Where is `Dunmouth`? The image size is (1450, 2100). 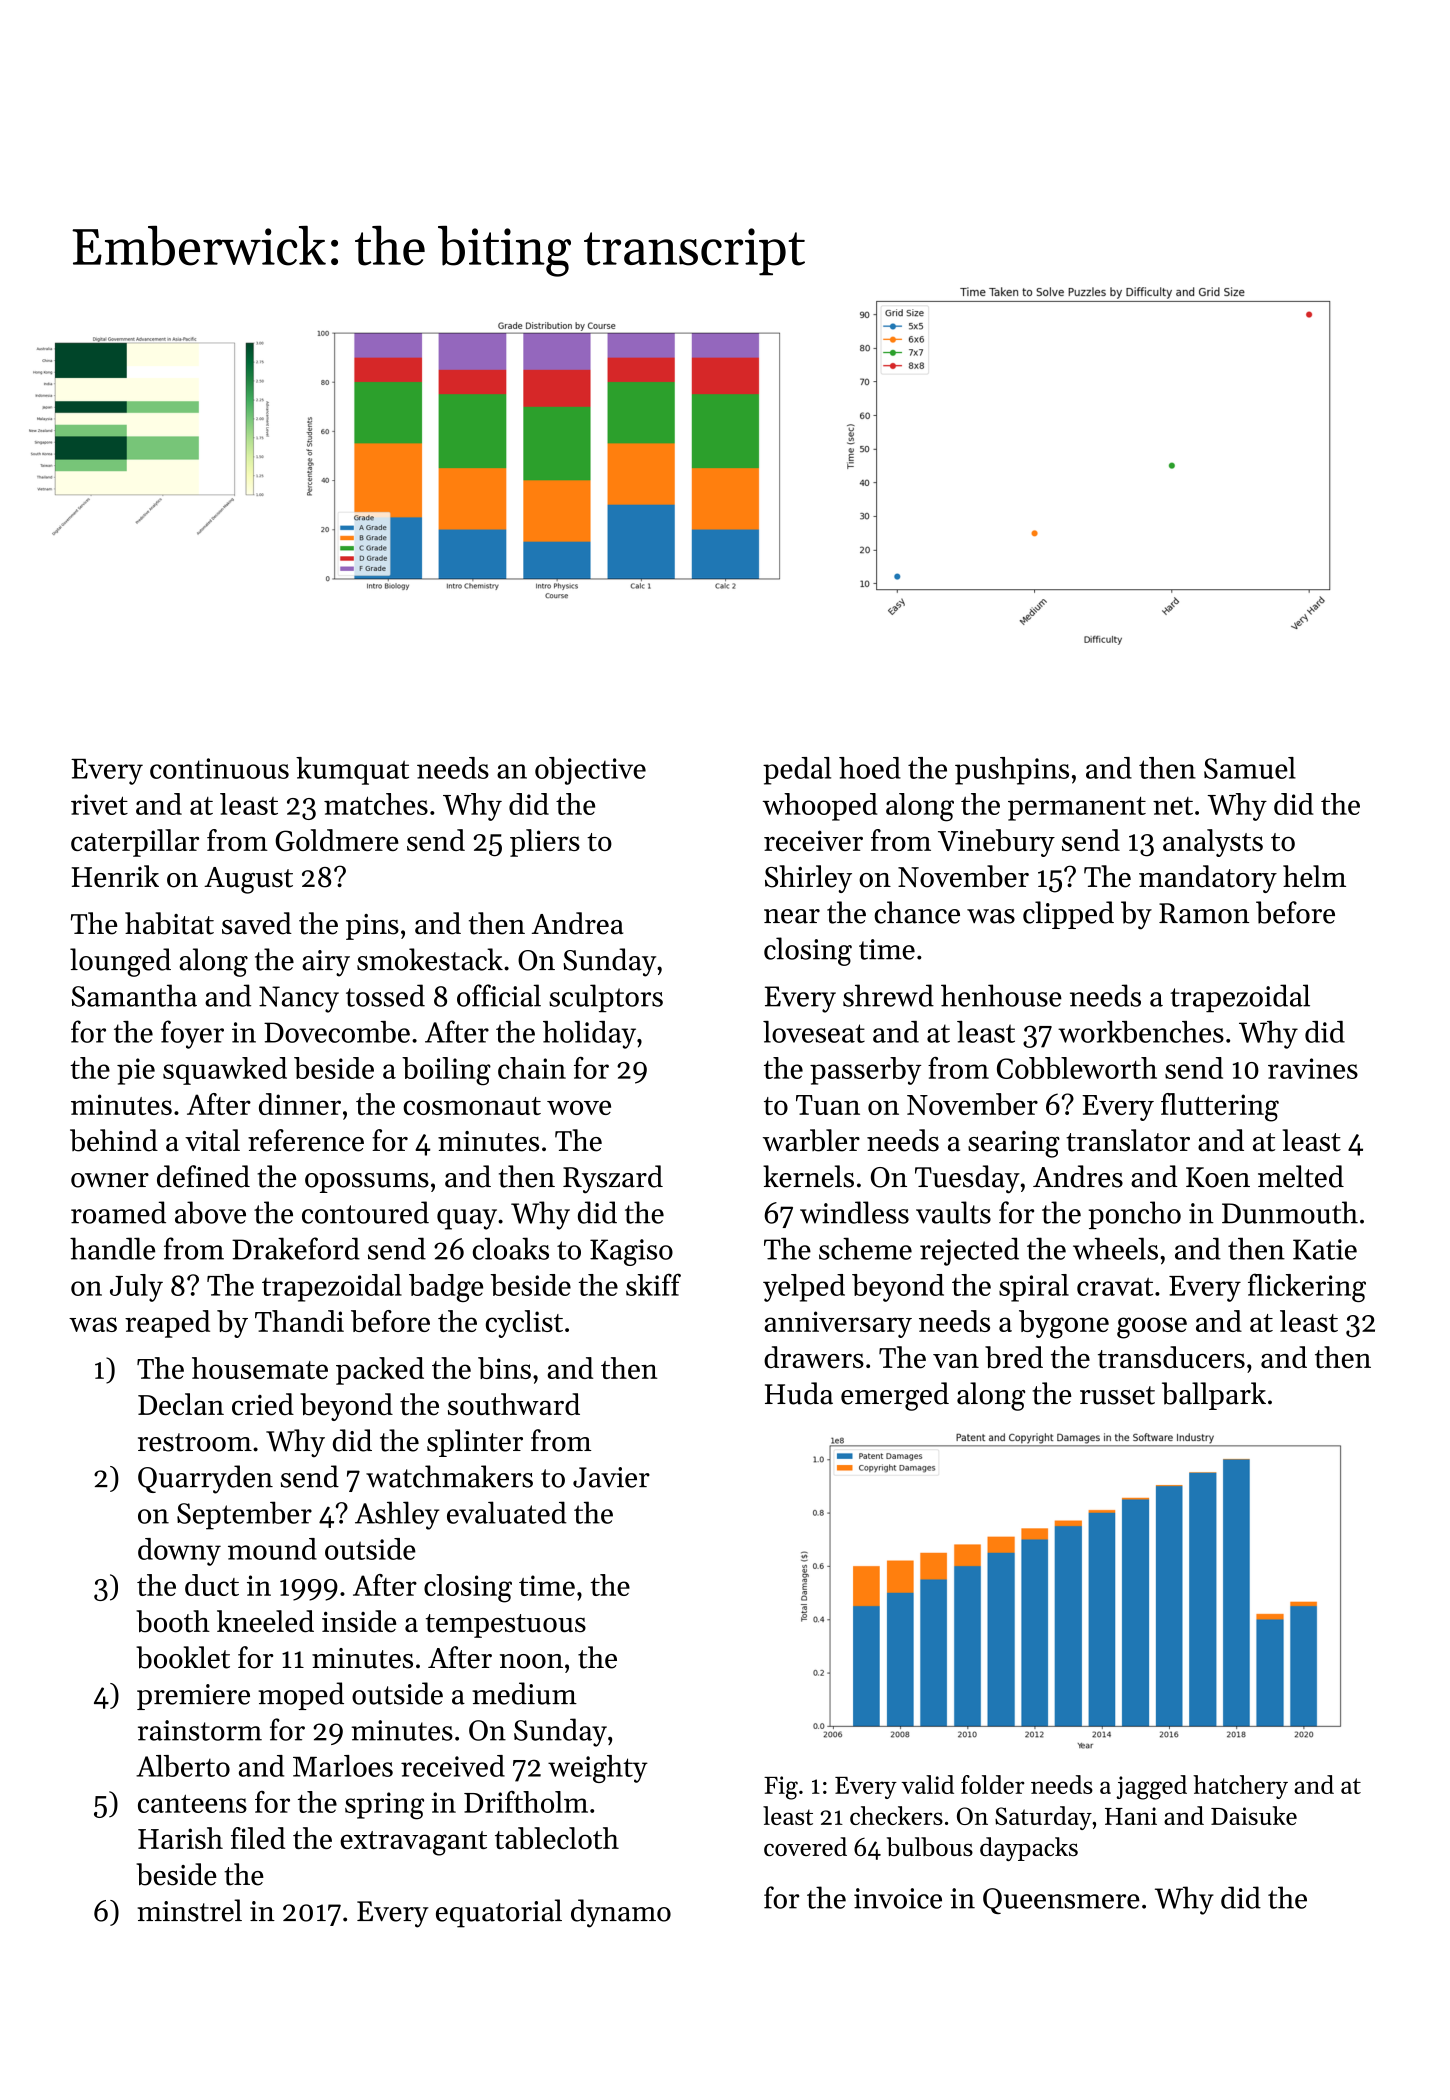
Dunmouth is located at coordinates (1290, 1212).
